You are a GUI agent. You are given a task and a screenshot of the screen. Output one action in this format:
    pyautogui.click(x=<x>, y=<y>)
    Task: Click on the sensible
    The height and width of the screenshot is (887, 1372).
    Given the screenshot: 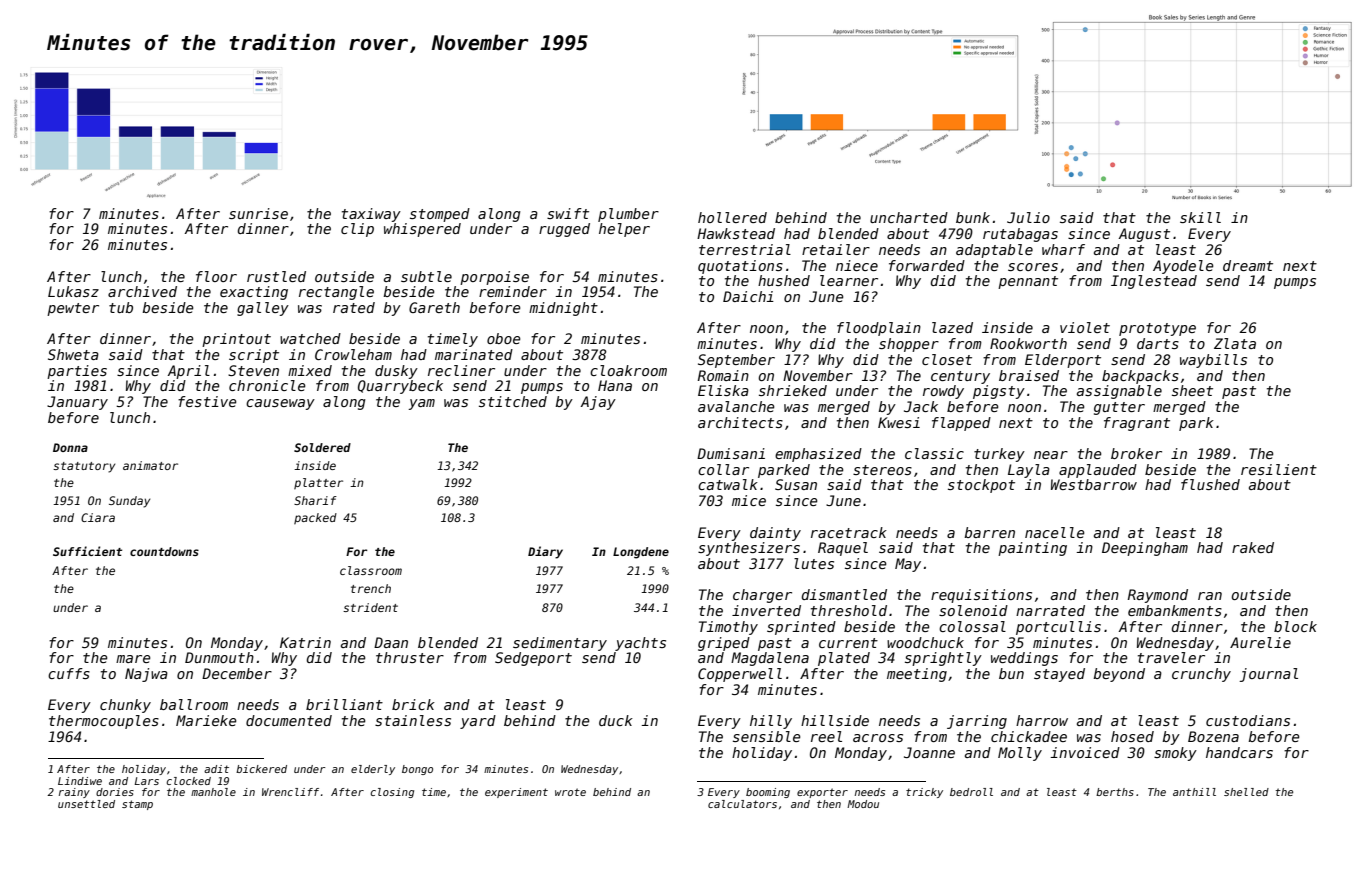 What is the action you would take?
    pyautogui.click(x=767, y=736)
